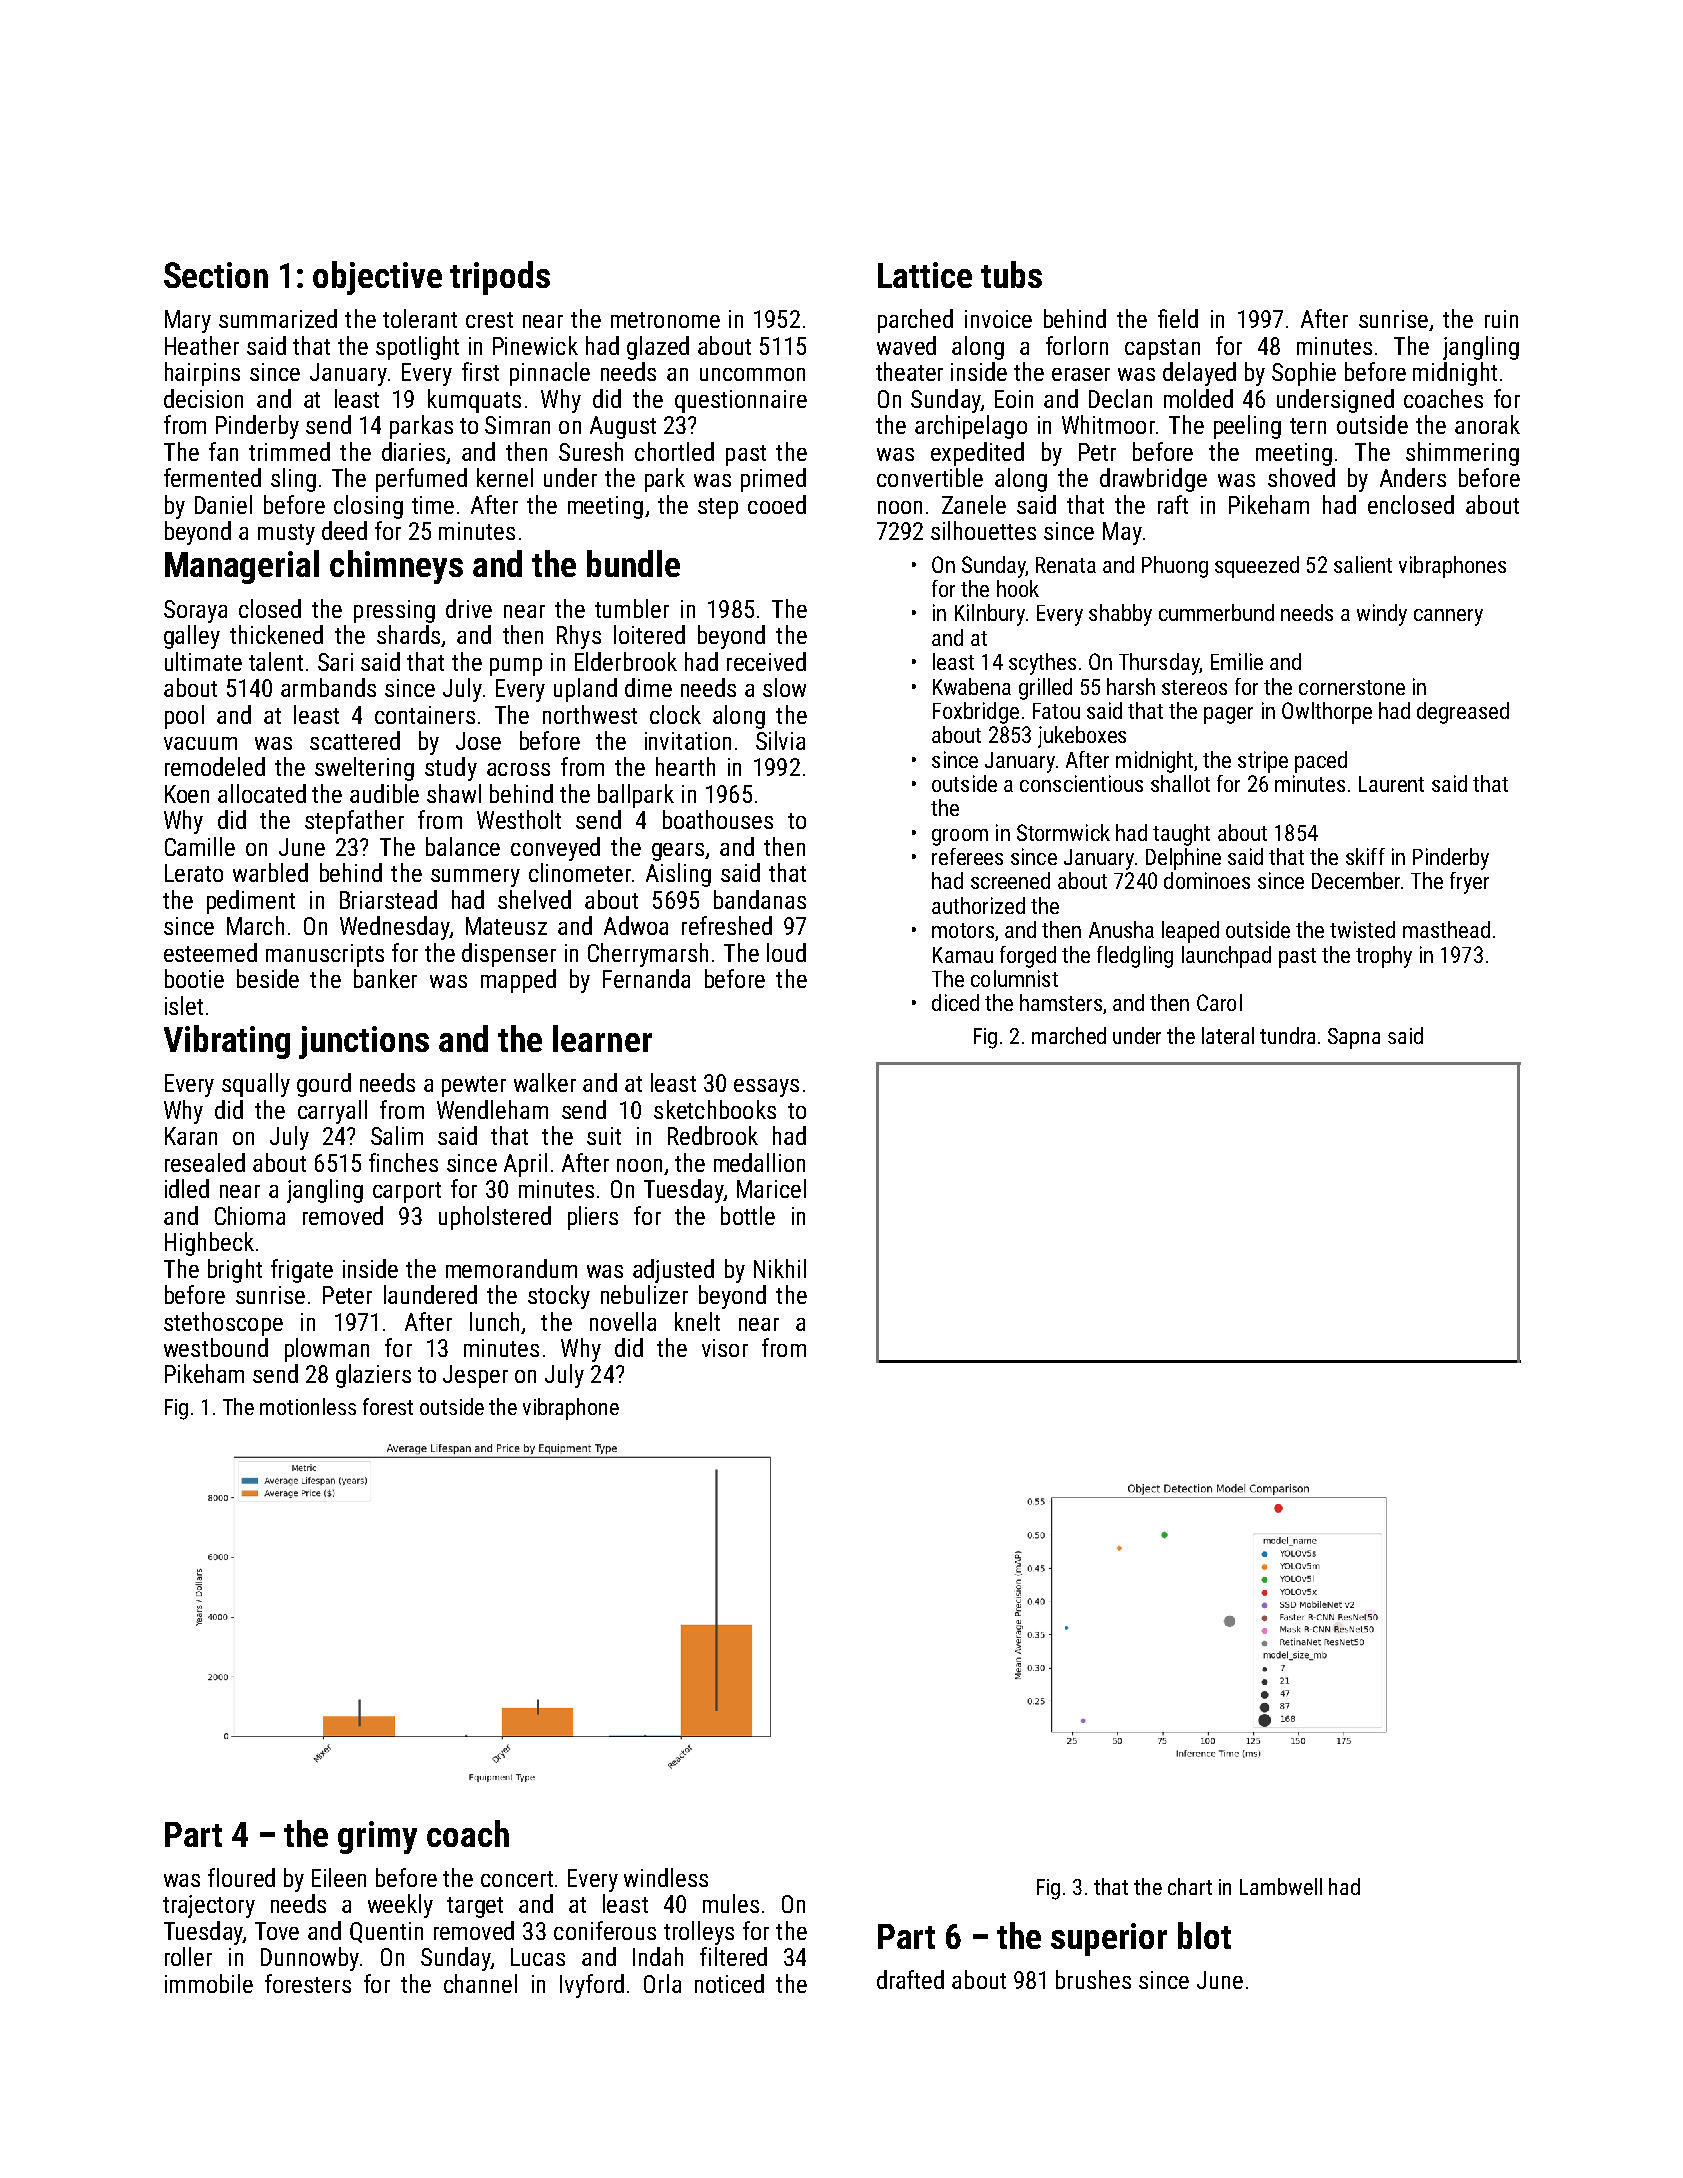 This document has width=1683, height=2178. What do you see at coordinates (517, 1879) in the document?
I see `concert` at bounding box center [517, 1879].
